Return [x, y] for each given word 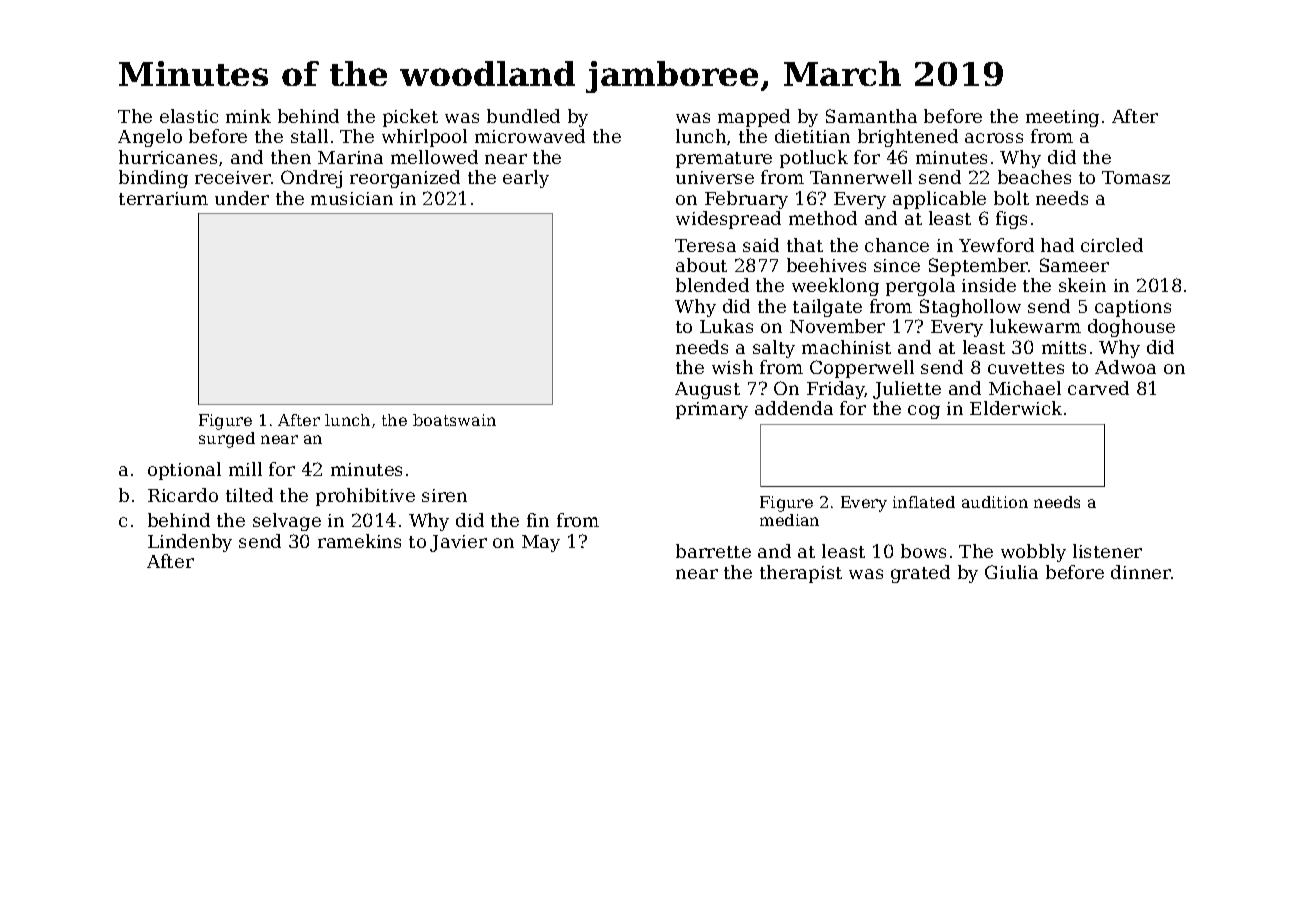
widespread [728, 220]
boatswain [454, 420]
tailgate [827, 308]
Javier [458, 543]
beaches [1034, 177]
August [707, 390]
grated [920, 574]
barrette [713, 551]
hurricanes [168, 157]
